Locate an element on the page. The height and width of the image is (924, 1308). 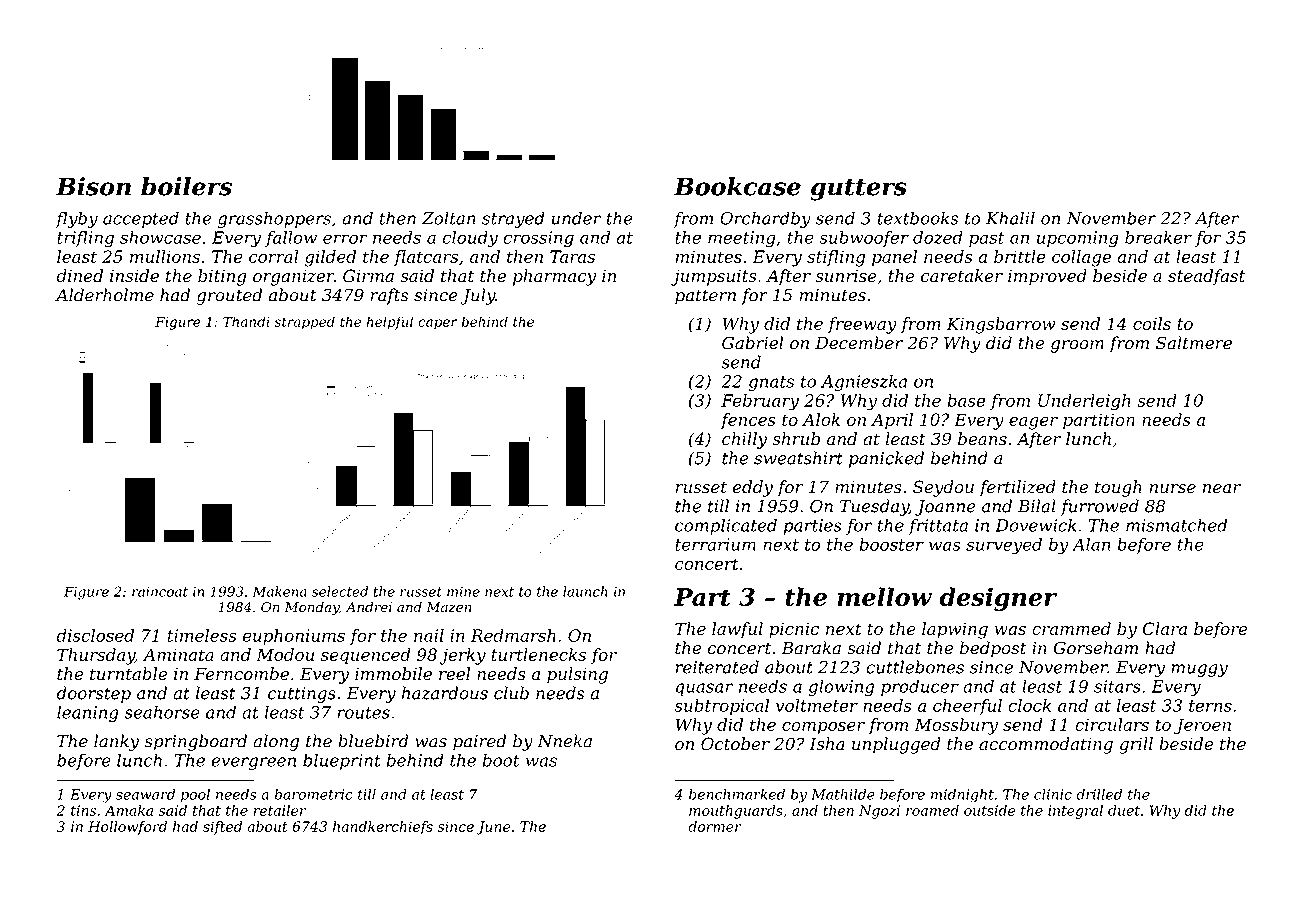
duet is located at coordinates (1124, 810).
